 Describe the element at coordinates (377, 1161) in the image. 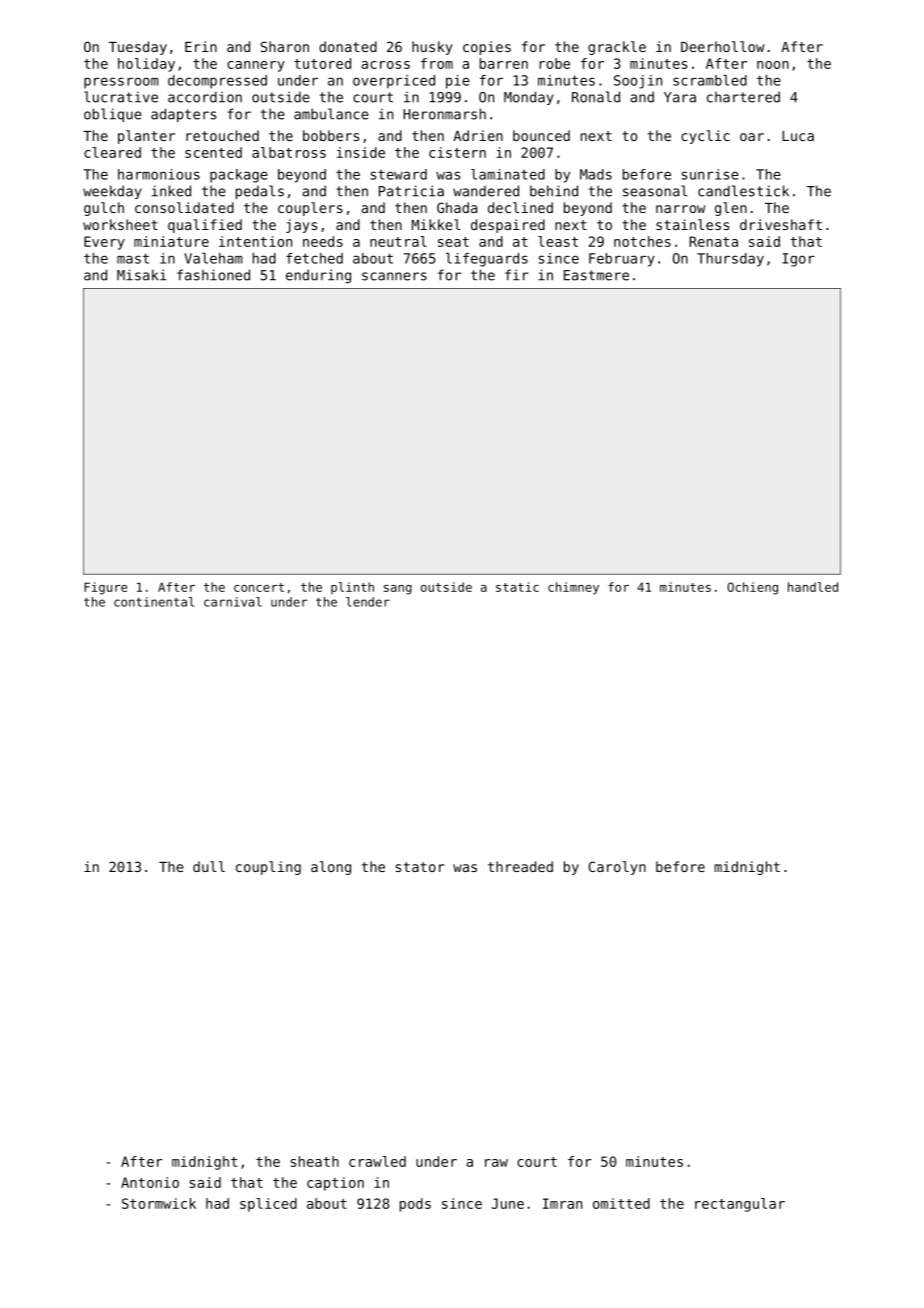

I see `crawled` at that location.
